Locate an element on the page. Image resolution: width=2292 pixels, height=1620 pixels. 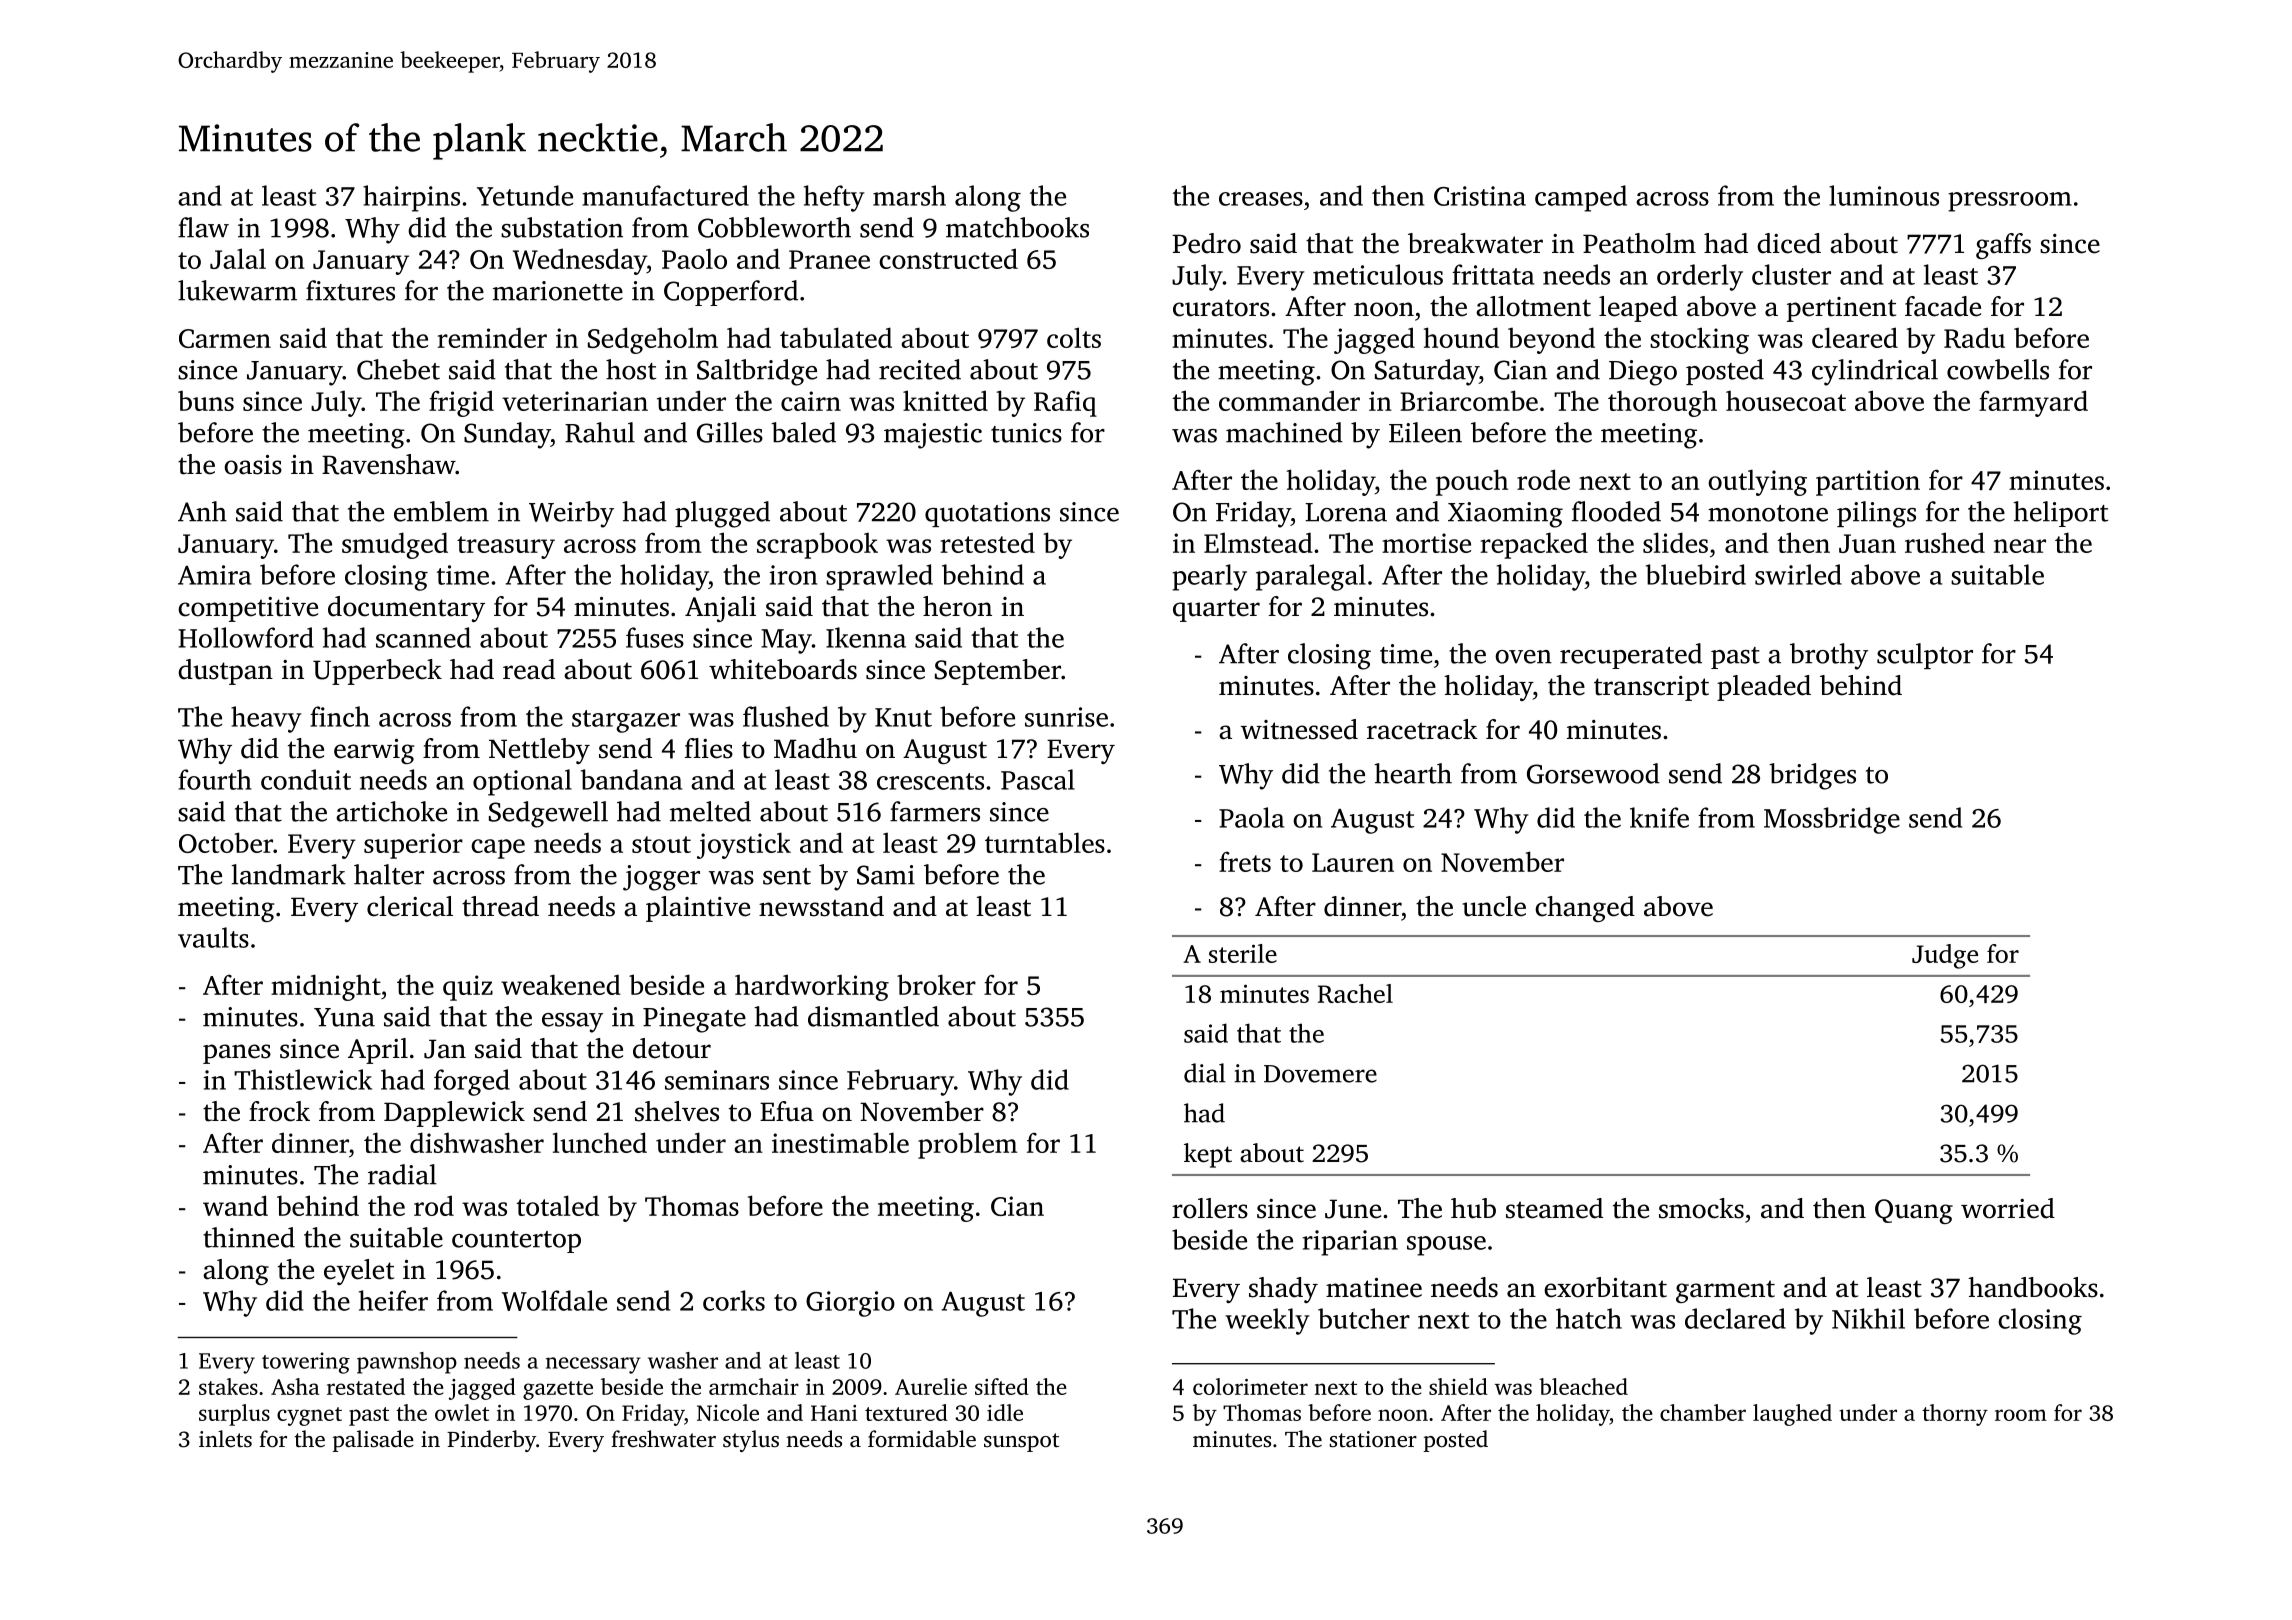
smocks is located at coordinates (1701, 1208).
